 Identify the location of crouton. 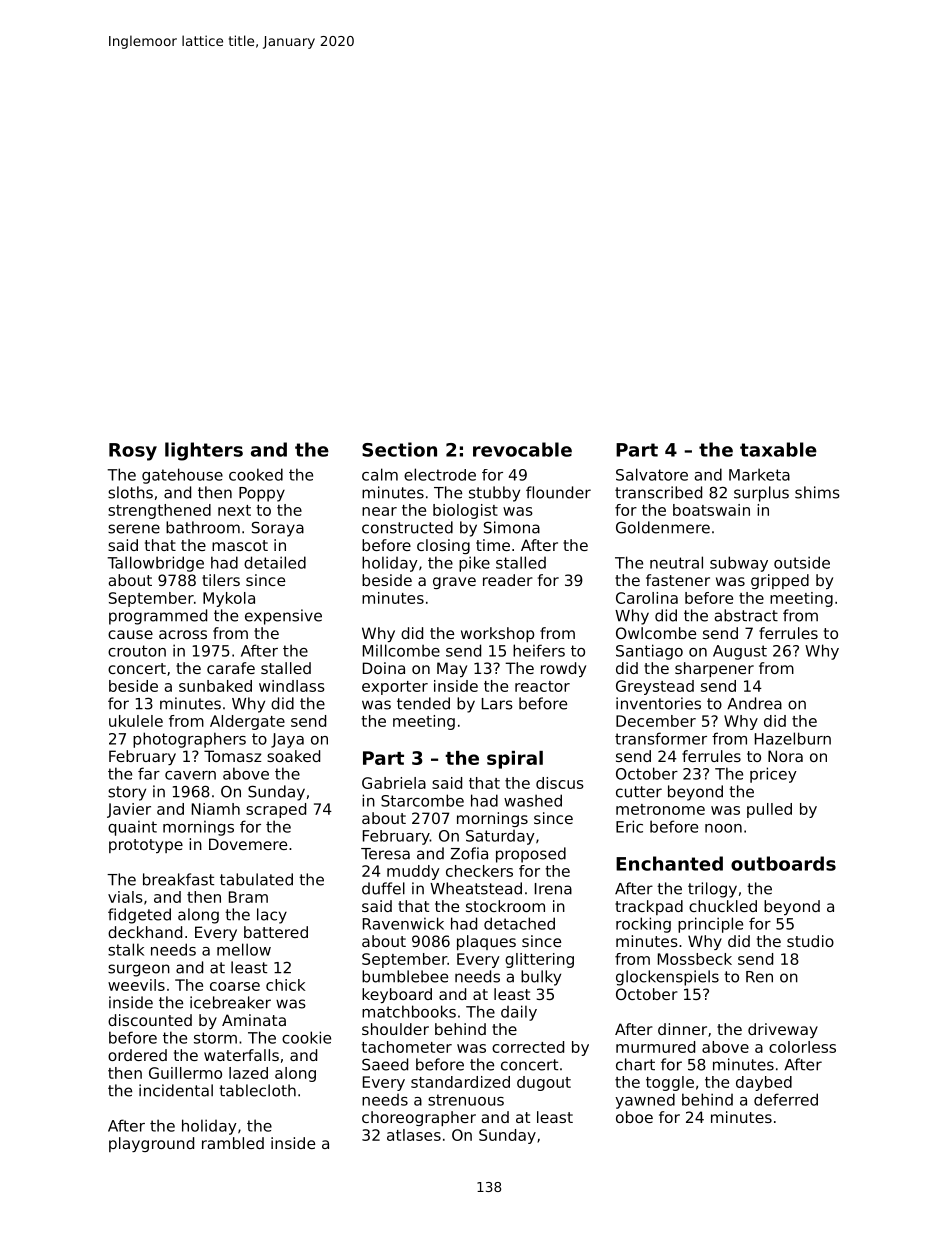
(137, 651).
